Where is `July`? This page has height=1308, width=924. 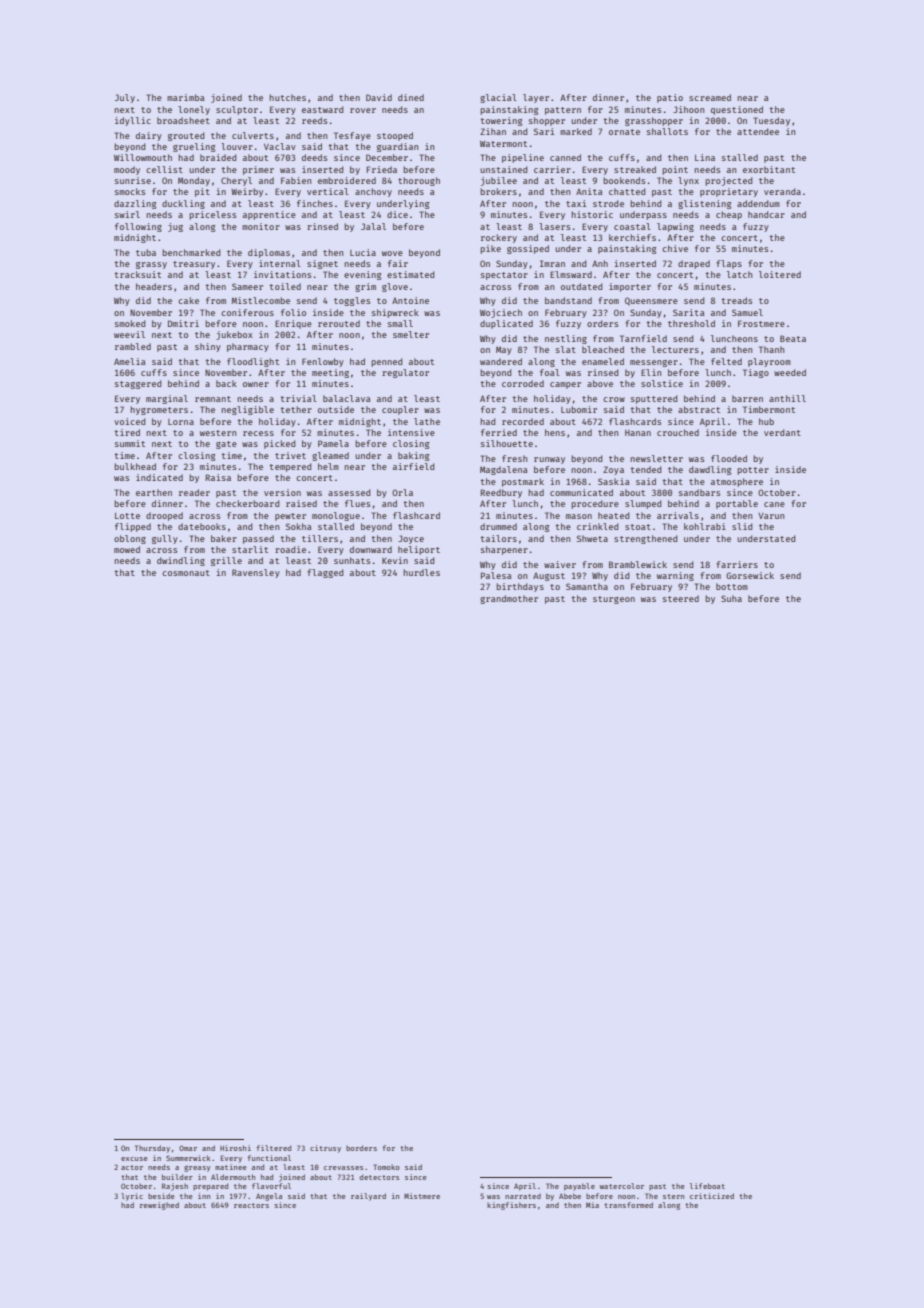 July is located at coordinates (125, 98).
